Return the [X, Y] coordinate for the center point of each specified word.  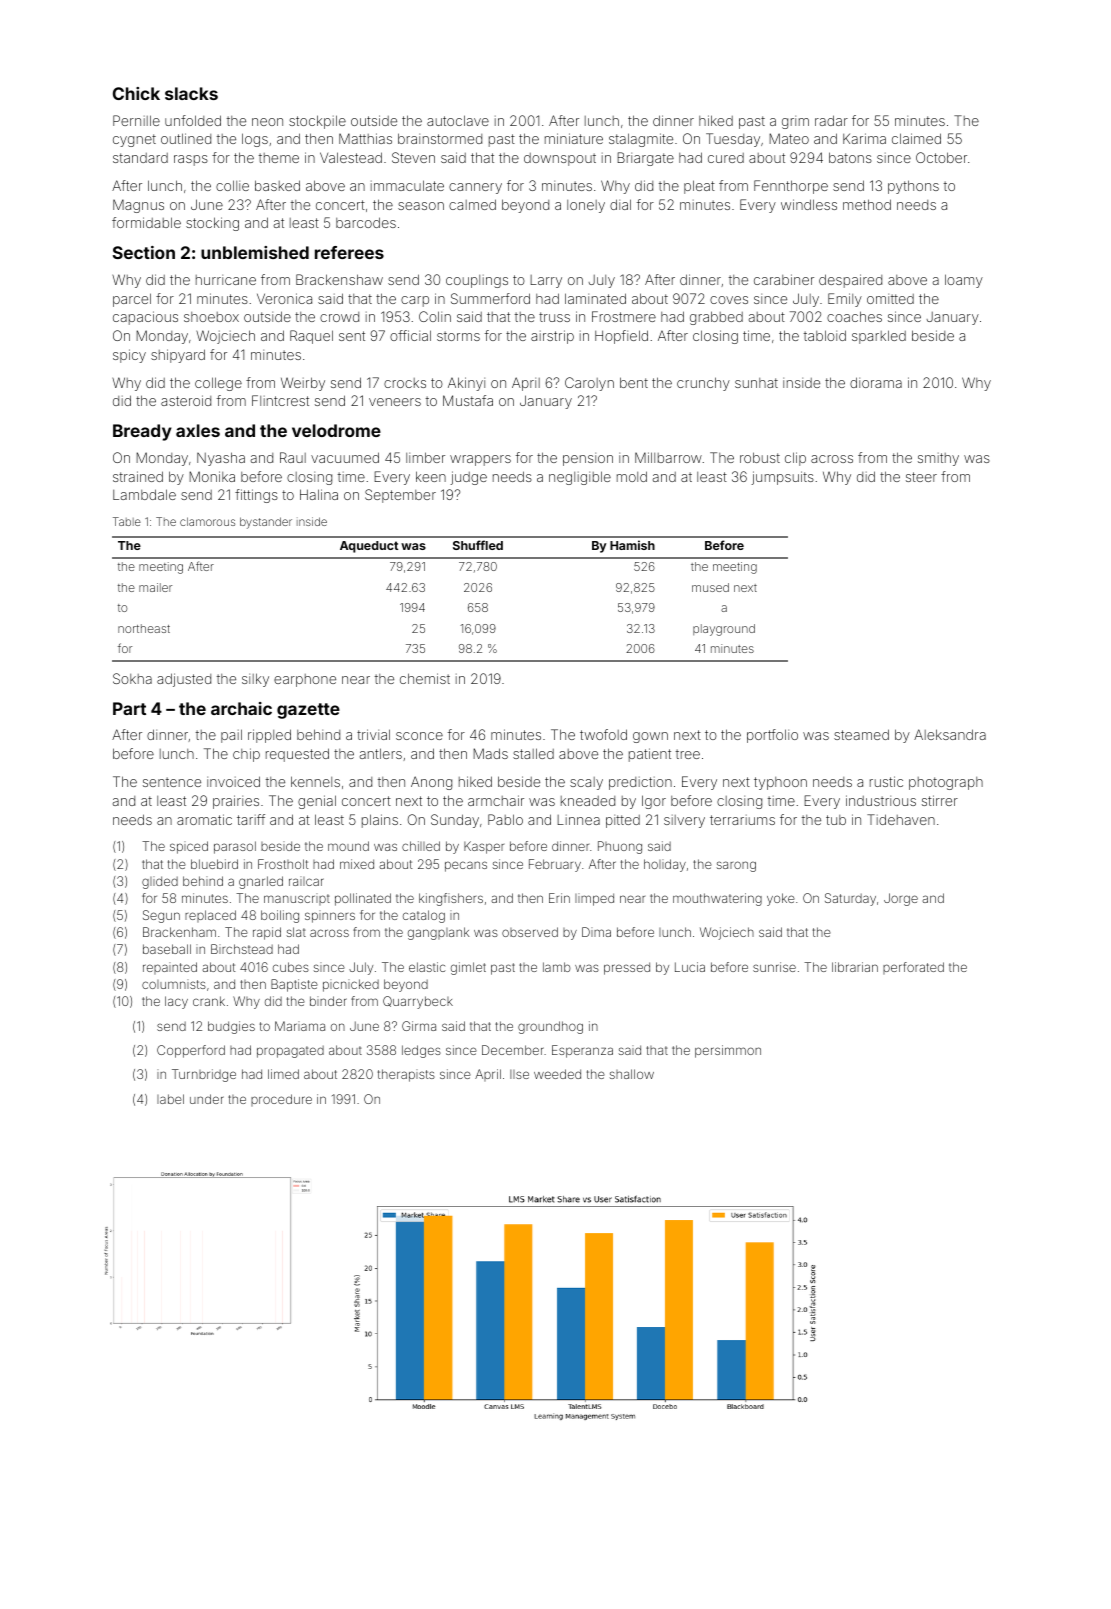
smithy [938, 459]
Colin [435, 316]
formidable [146, 222]
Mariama [300, 1026]
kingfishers [451, 899]
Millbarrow [668, 457]
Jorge [901, 899]
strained [138, 476]
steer [921, 477]
